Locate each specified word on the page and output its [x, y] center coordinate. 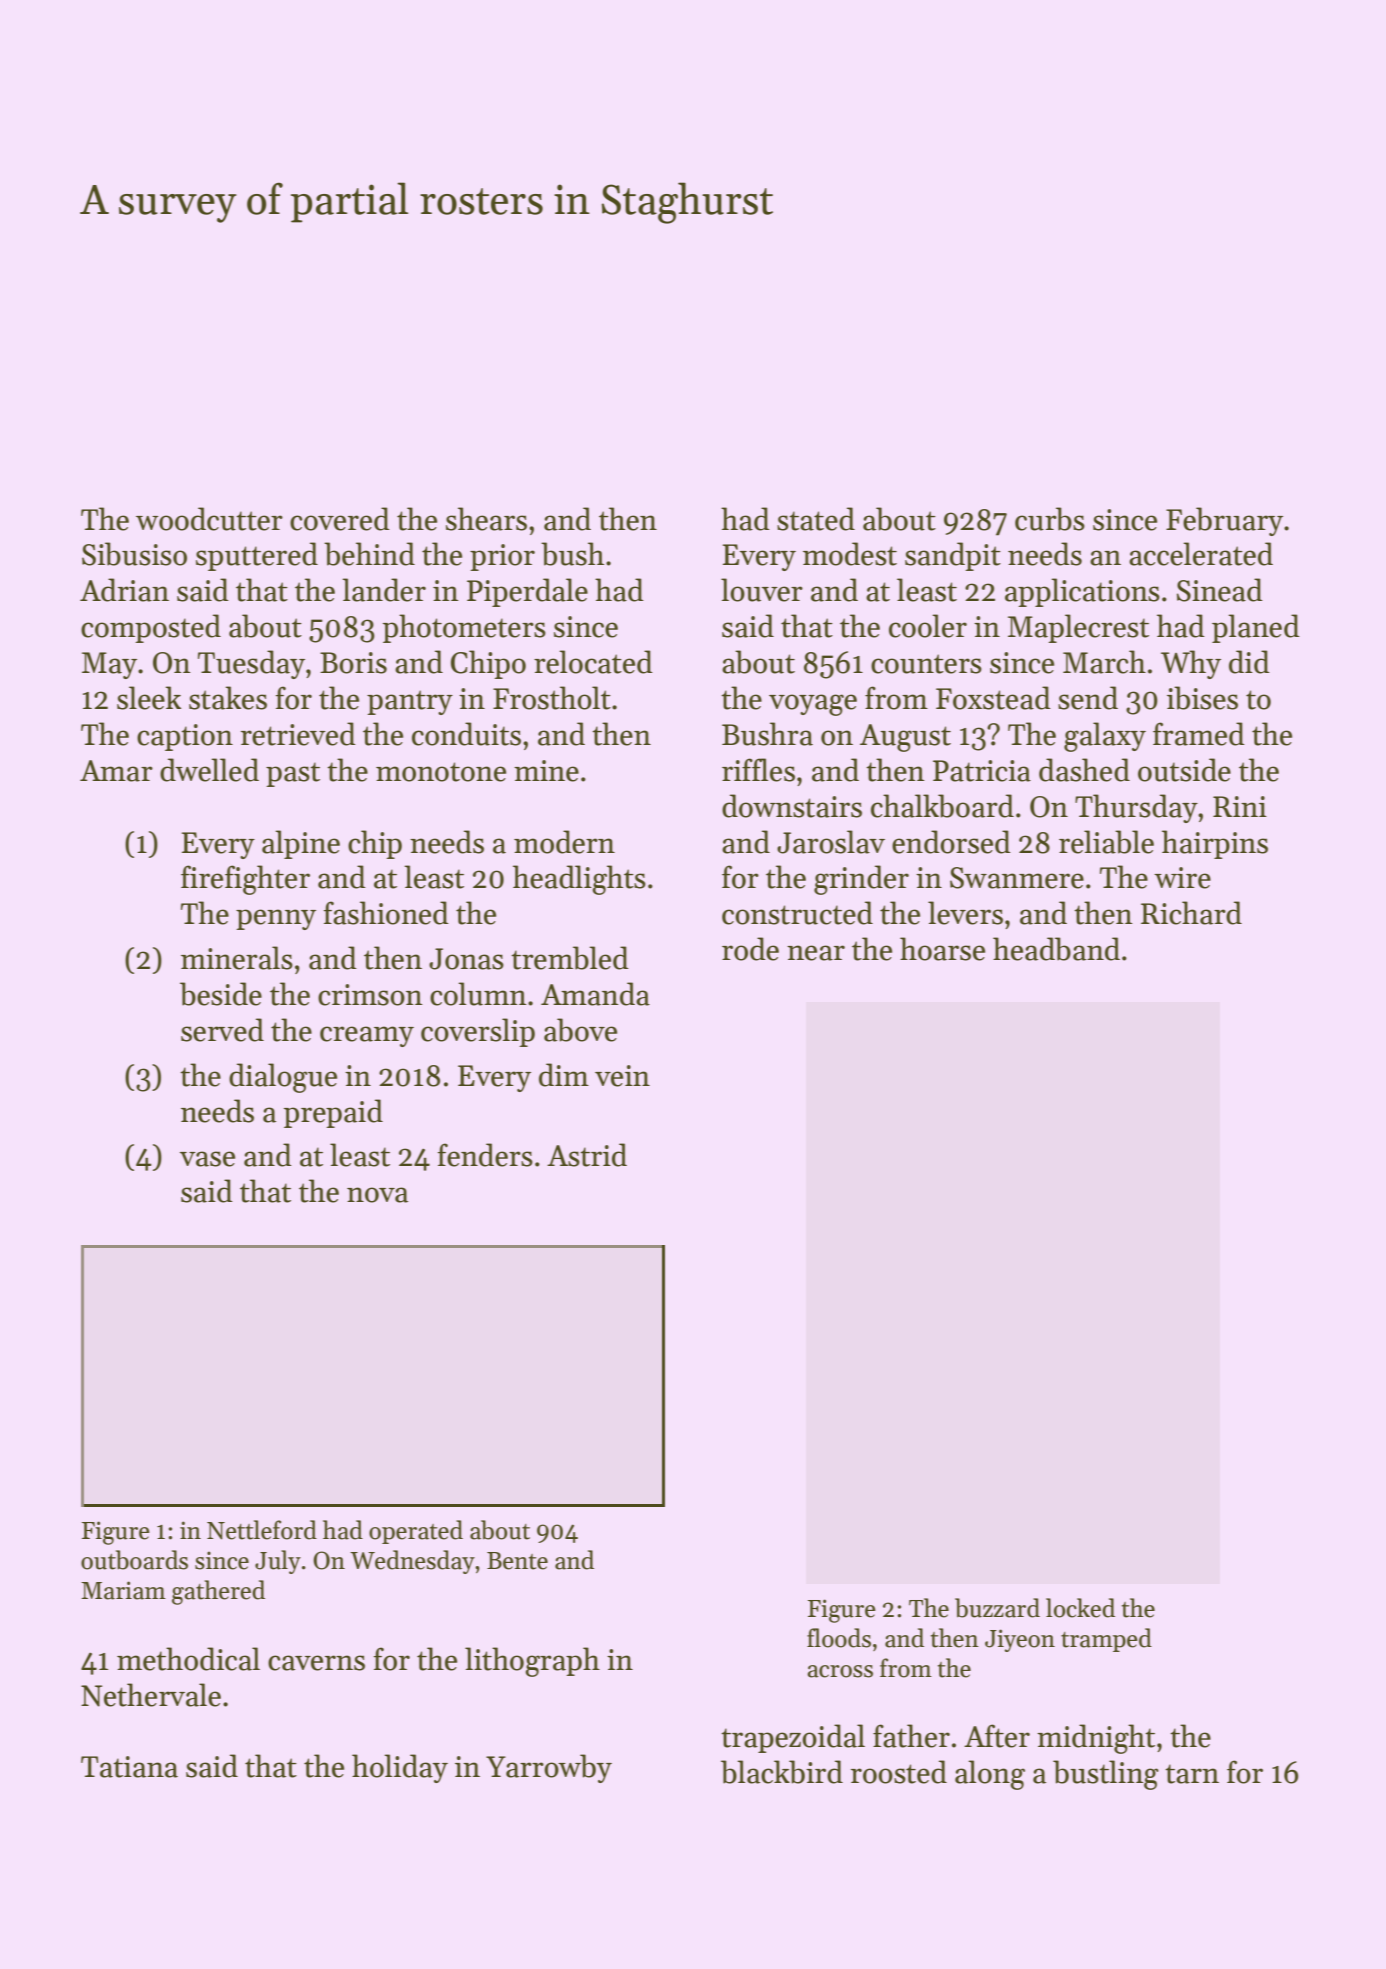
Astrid [587, 1155]
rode [750, 949]
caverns [316, 1663]
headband [1056, 949]
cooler [928, 626]
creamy [367, 1036]
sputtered [257, 556]
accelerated [1201, 554]
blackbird [782, 1772]
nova [377, 1195]
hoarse [942, 949]
